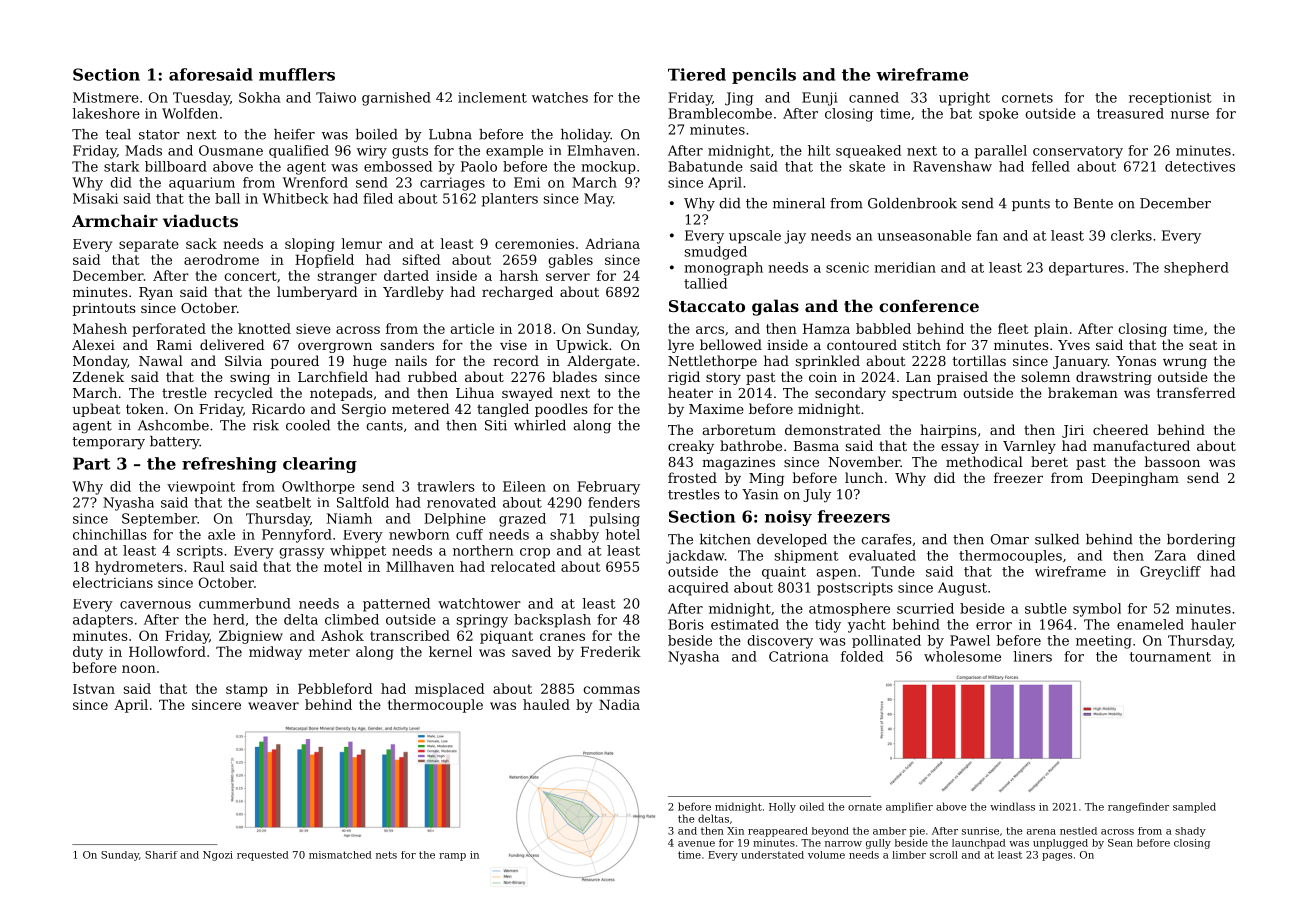 This screenshot has width=1308, height=924. Describe the element at coordinates (696, 844) in the screenshot. I see `avenue` at that location.
